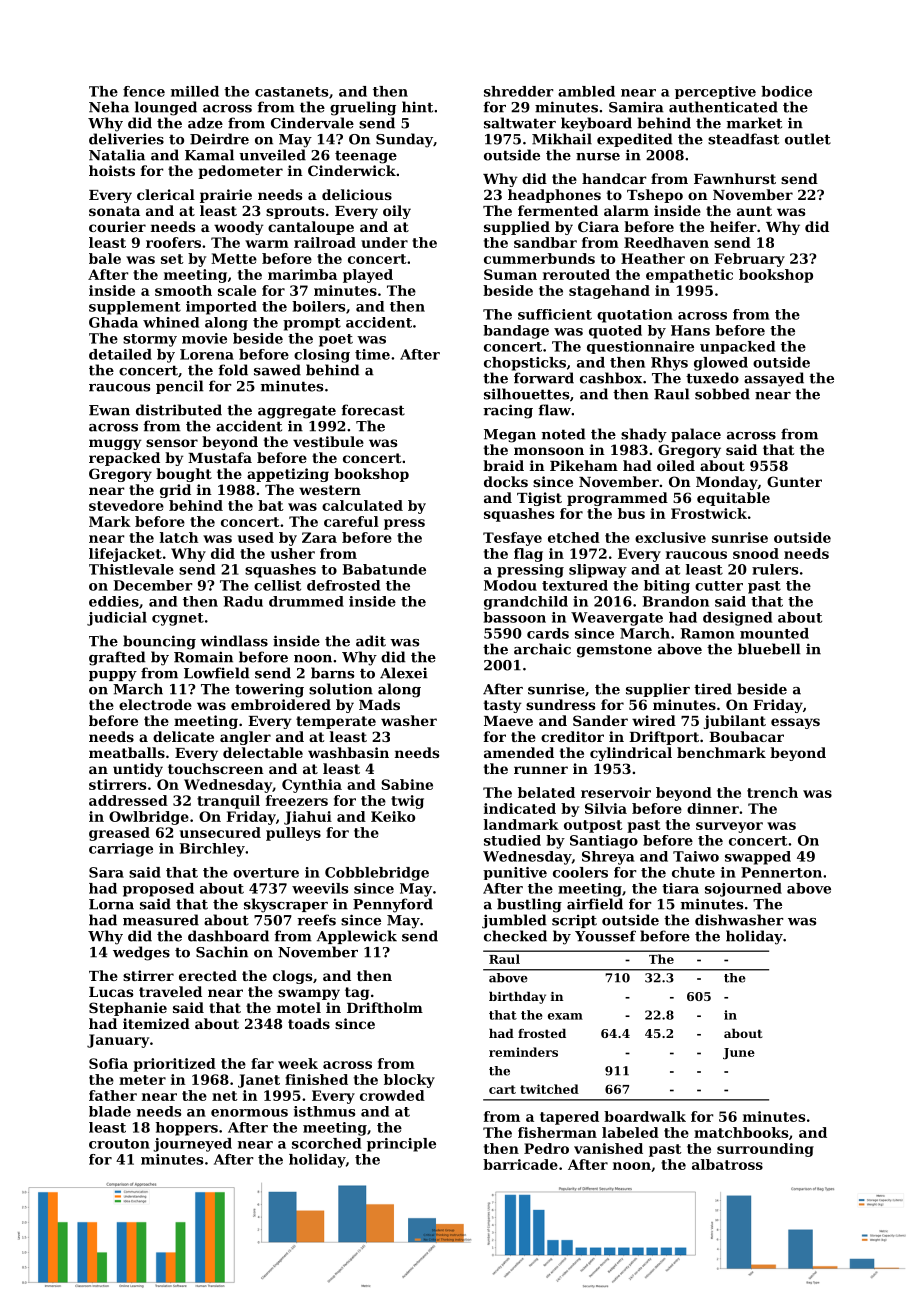 The height and width of the document is (1308, 924). Describe the element at coordinates (417, 107) in the document. I see `hint` at that location.
